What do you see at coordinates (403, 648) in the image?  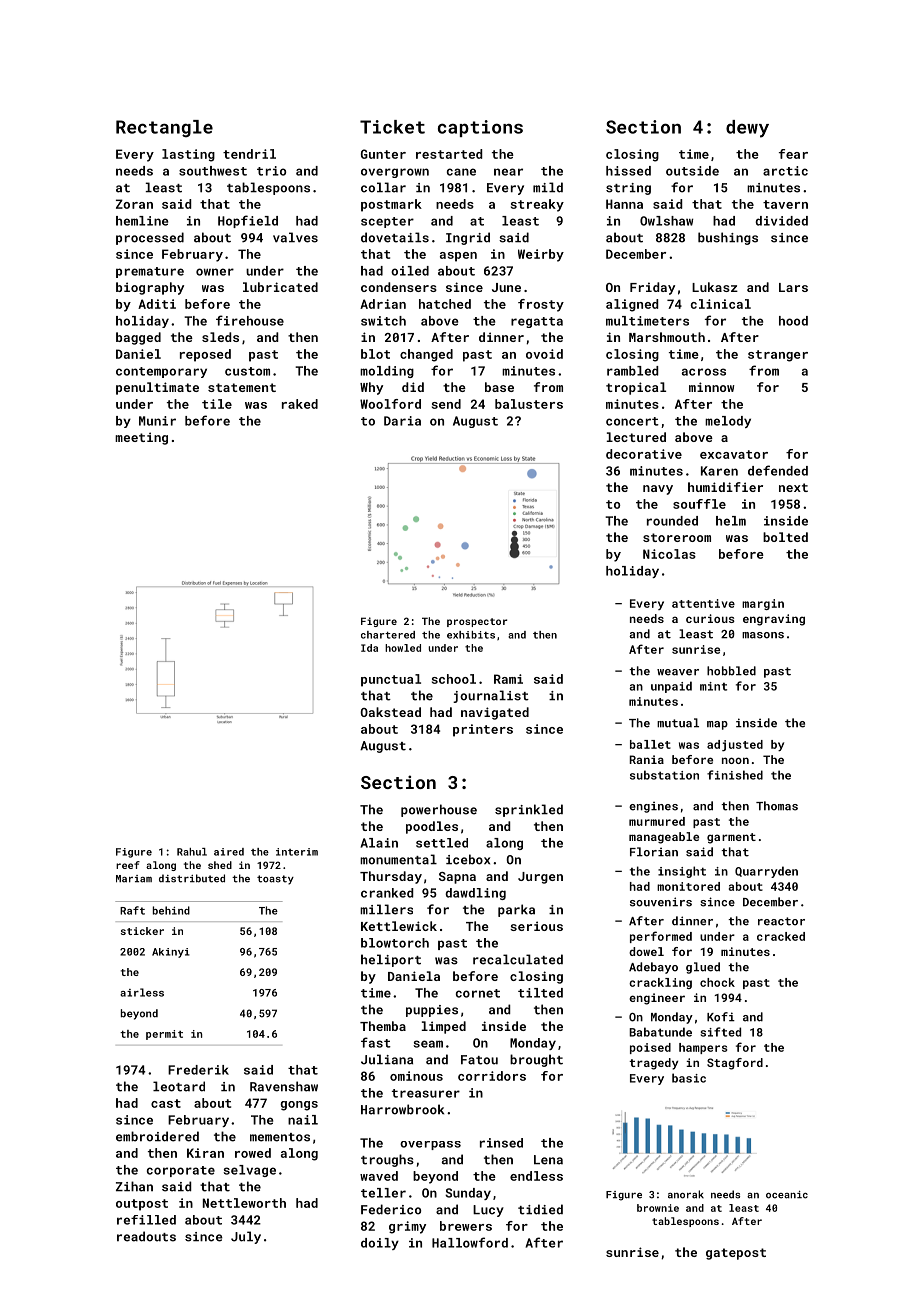 I see `howled` at bounding box center [403, 648].
